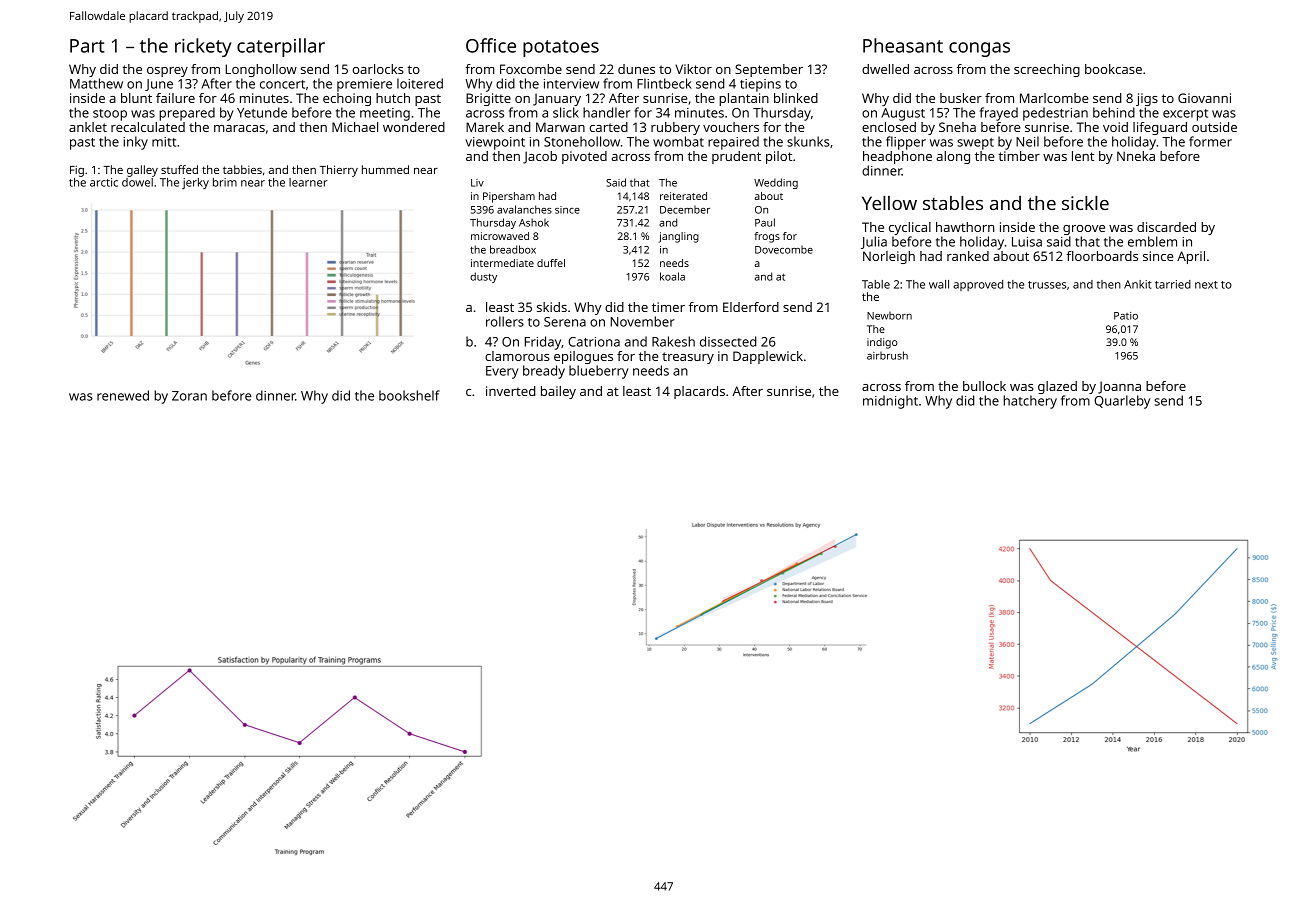 Image resolution: width=1308 pixels, height=924 pixels. Describe the element at coordinates (488, 99) in the document. I see `Brigitte` at that location.
